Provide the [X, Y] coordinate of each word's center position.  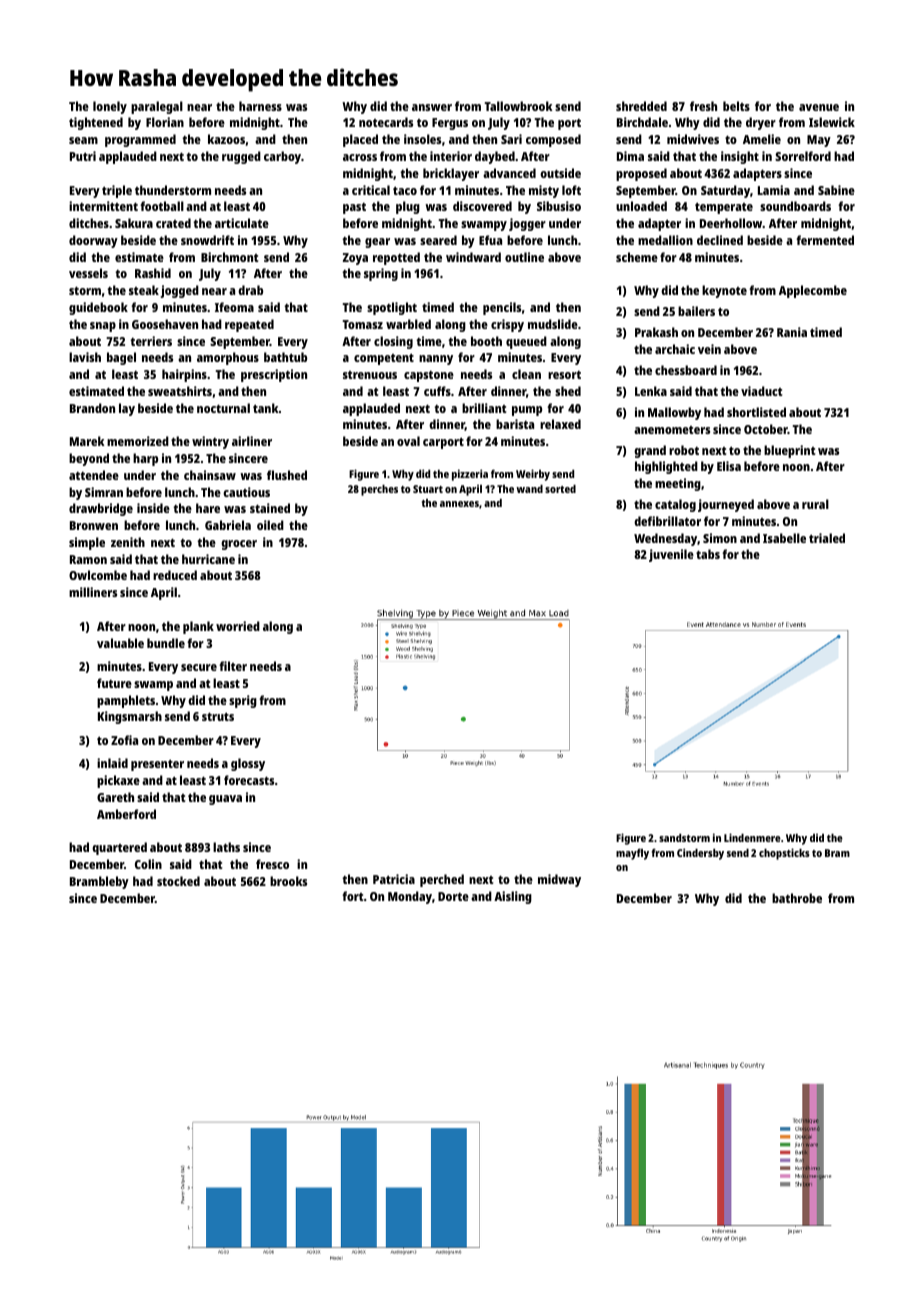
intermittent [103, 206]
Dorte [453, 896]
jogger [527, 224]
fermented [825, 240]
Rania [792, 332]
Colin [148, 864]
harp [145, 459]
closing [393, 342]
